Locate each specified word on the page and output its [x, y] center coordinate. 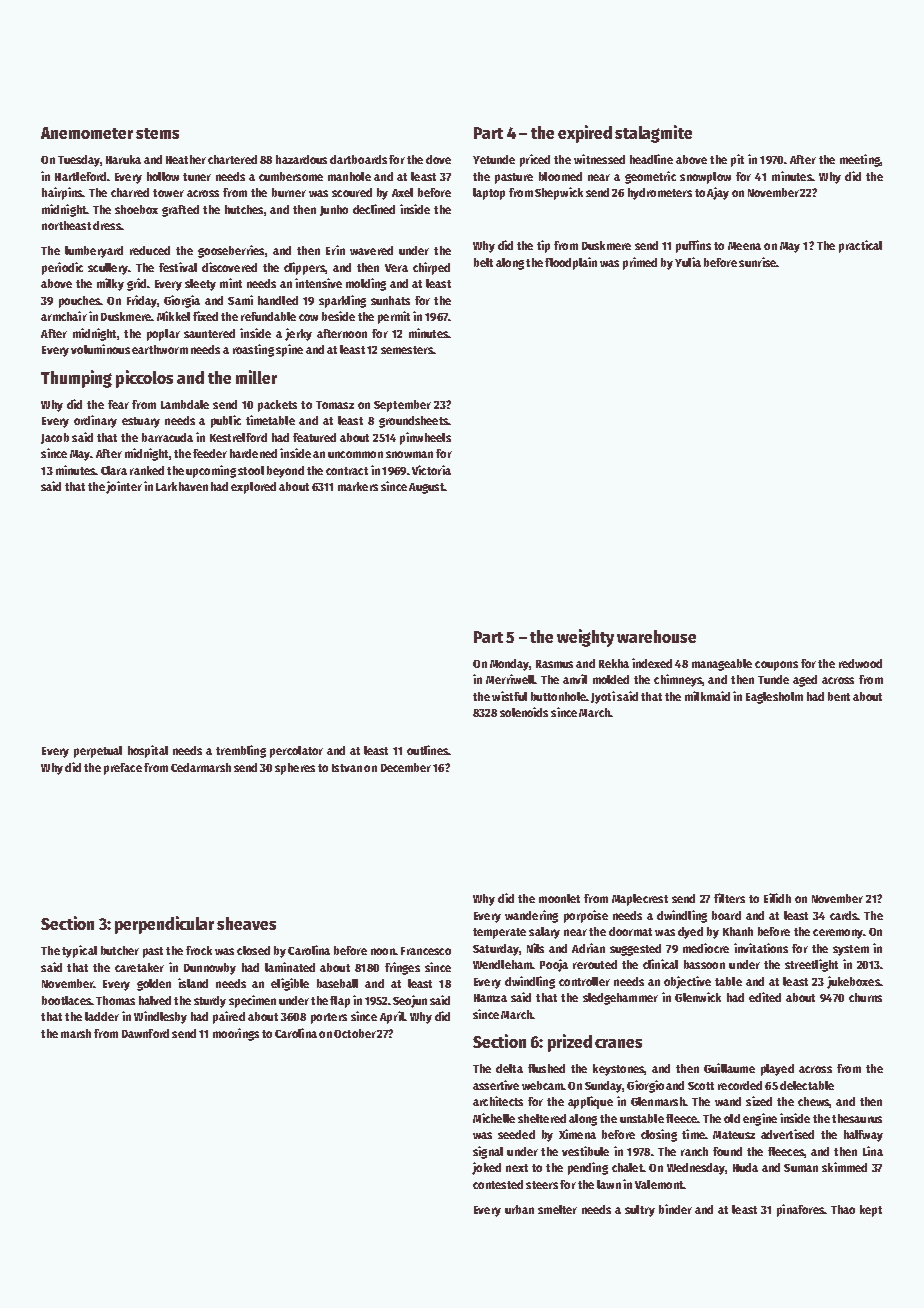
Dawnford [145, 1033]
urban [519, 1209]
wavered [371, 250]
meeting [860, 160]
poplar [163, 335]
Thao [843, 1209]
